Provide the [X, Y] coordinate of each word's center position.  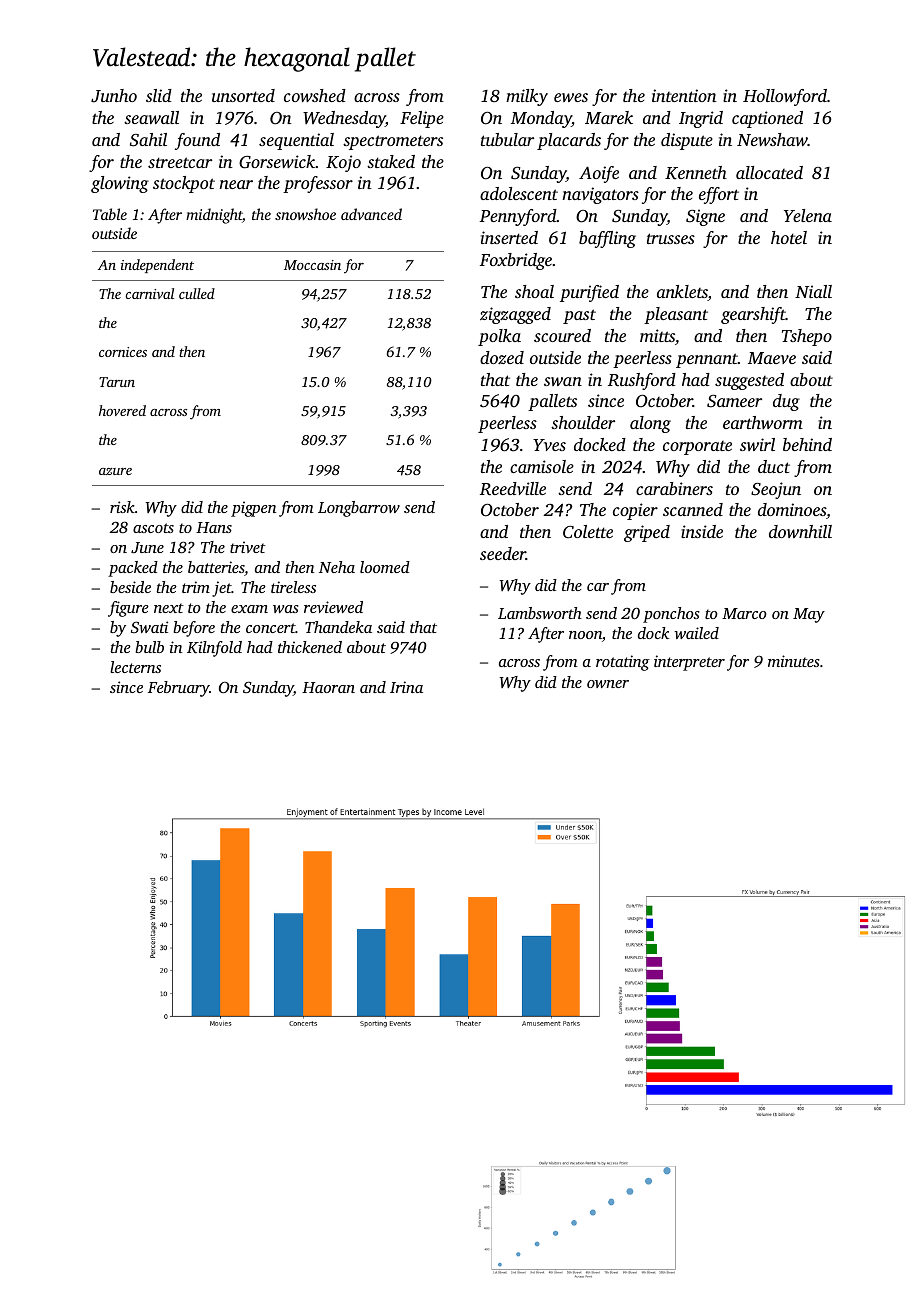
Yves [549, 445]
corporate [697, 448]
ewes [571, 97]
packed [133, 569]
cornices [123, 352]
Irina [406, 687]
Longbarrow [359, 509]
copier [635, 511]
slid [159, 95]
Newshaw [772, 139]
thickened [310, 647]
